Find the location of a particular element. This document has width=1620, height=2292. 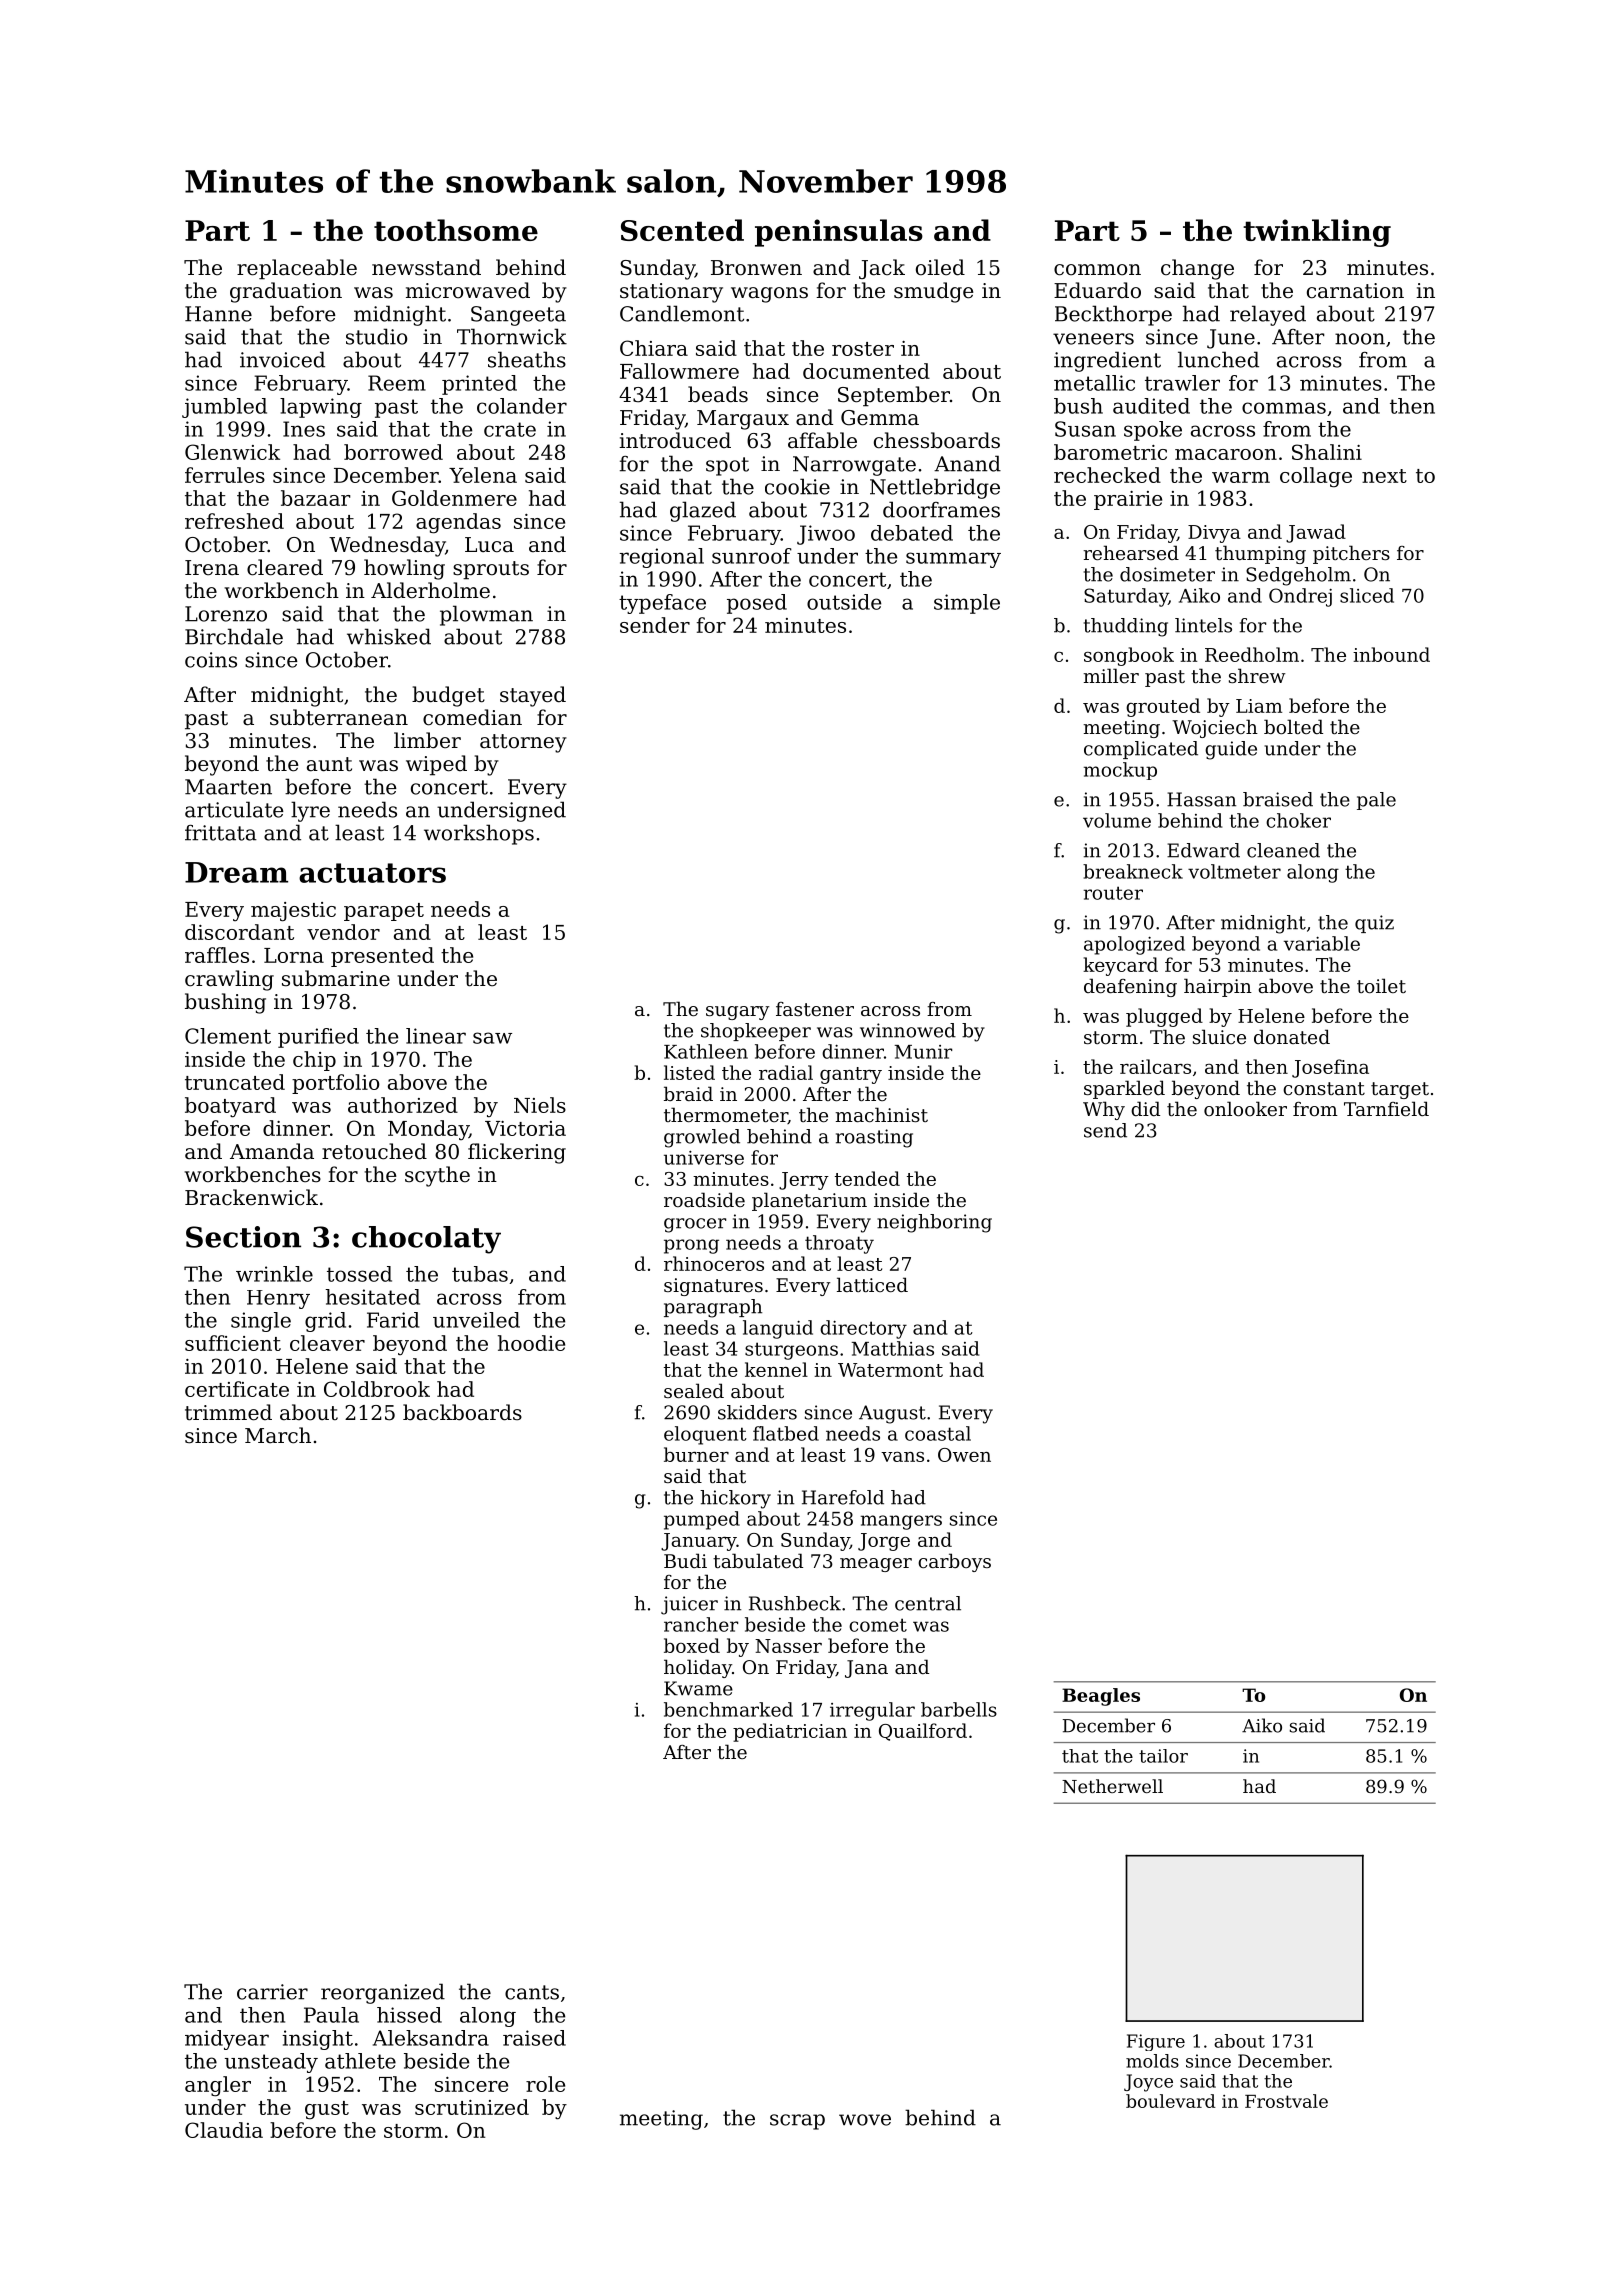

Watermont is located at coordinates (890, 1370).
